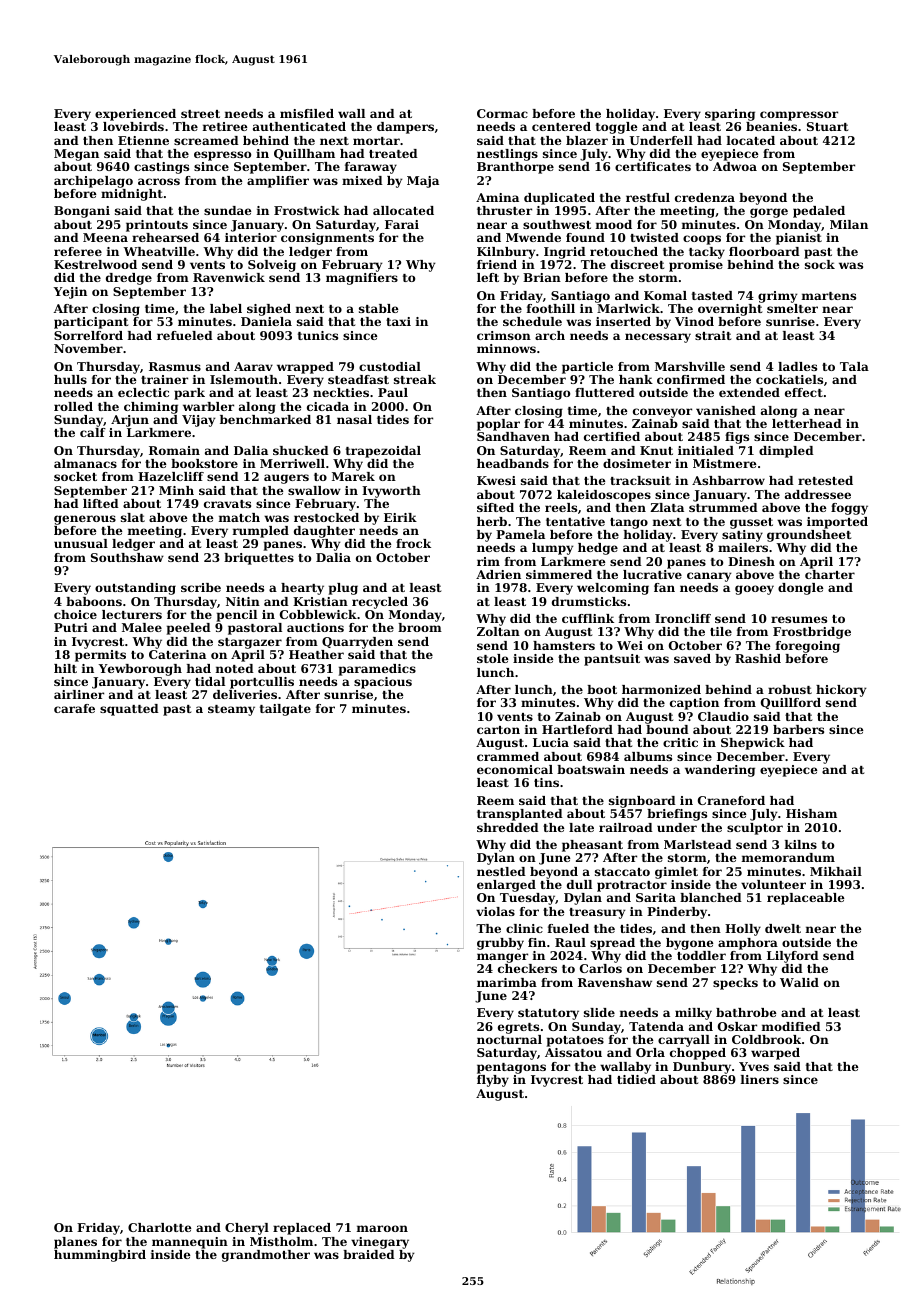 The height and width of the image is (1308, 924). Describe the element at coordinates (799, 982) in the image. I see `Walid` at that location.
